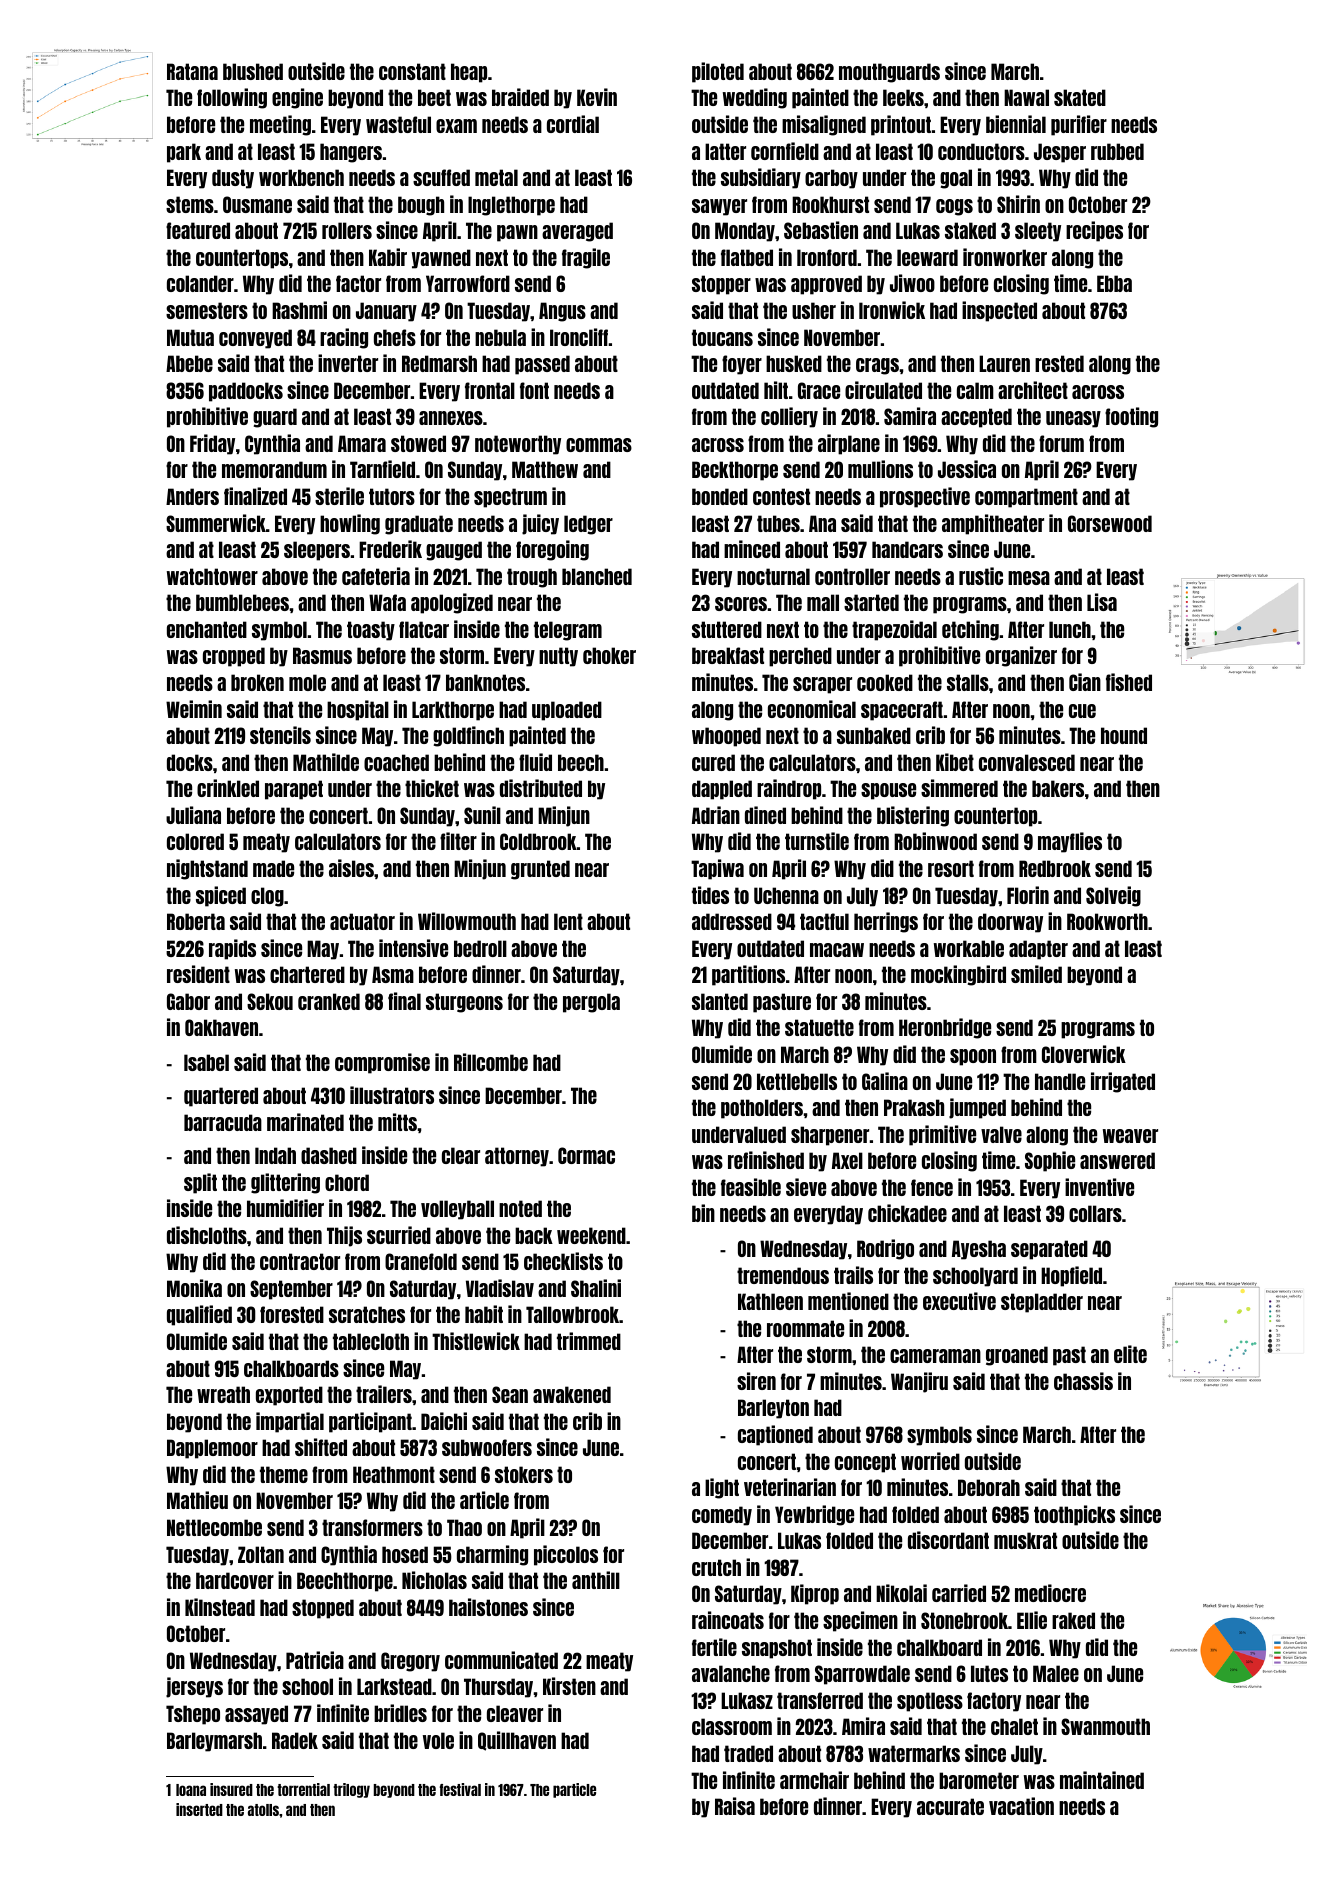 This image has height=1880, width=1329. Describe the element at coordinates (192, 71) in the image. I see `Ratana` at that location.
